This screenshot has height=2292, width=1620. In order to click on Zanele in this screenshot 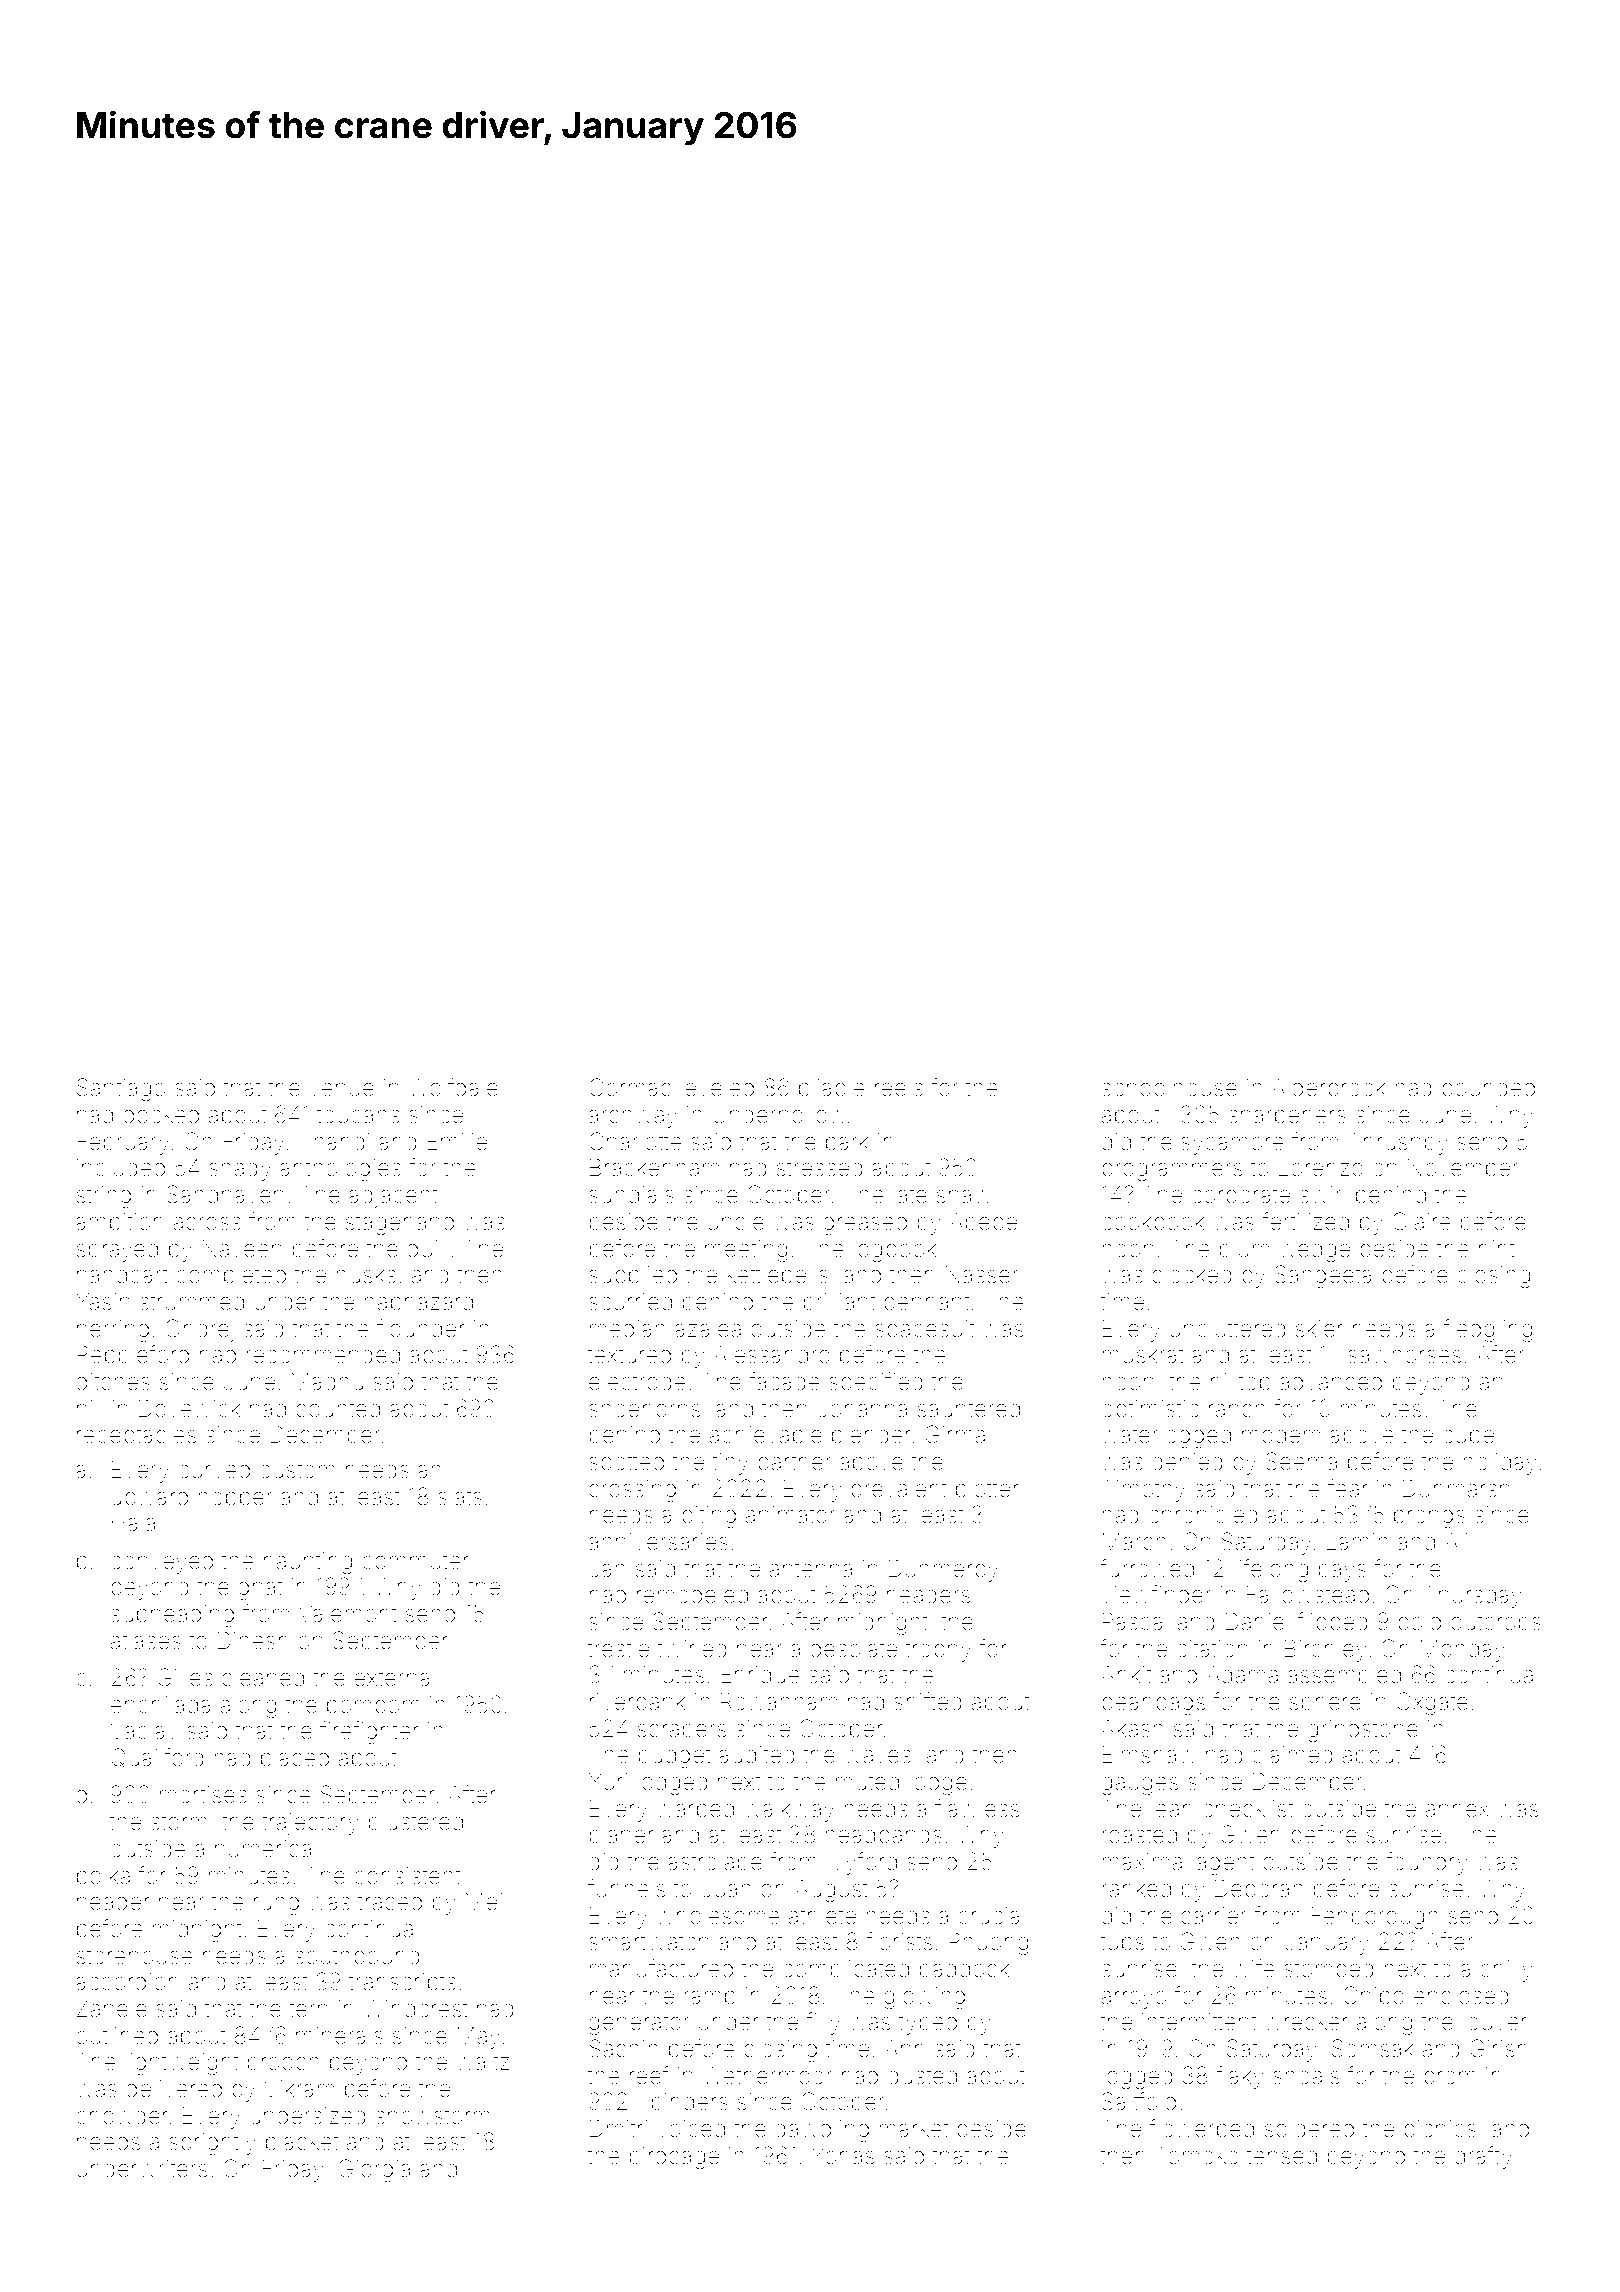, I will do `click(112, 2008)`.
